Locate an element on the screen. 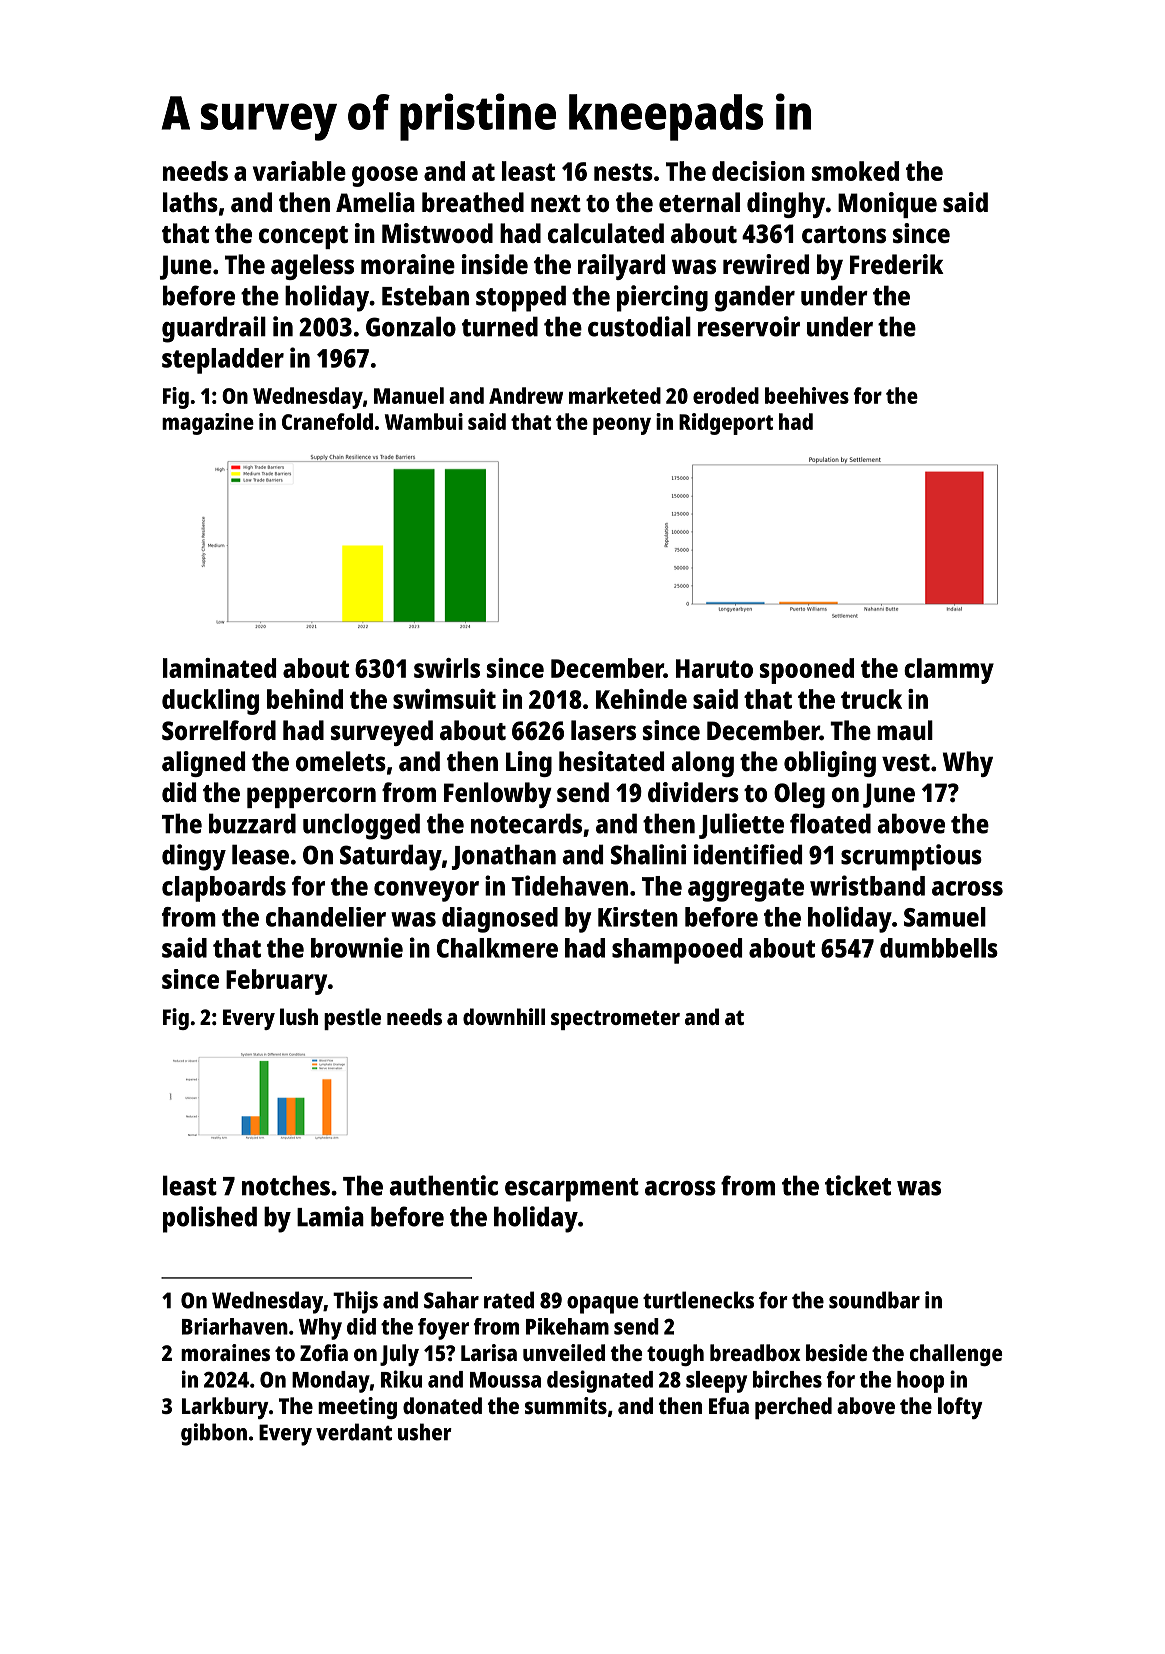 This screenshot has width=1165, height=1654. turtlenecks is located at coordinates (698, 1300).
